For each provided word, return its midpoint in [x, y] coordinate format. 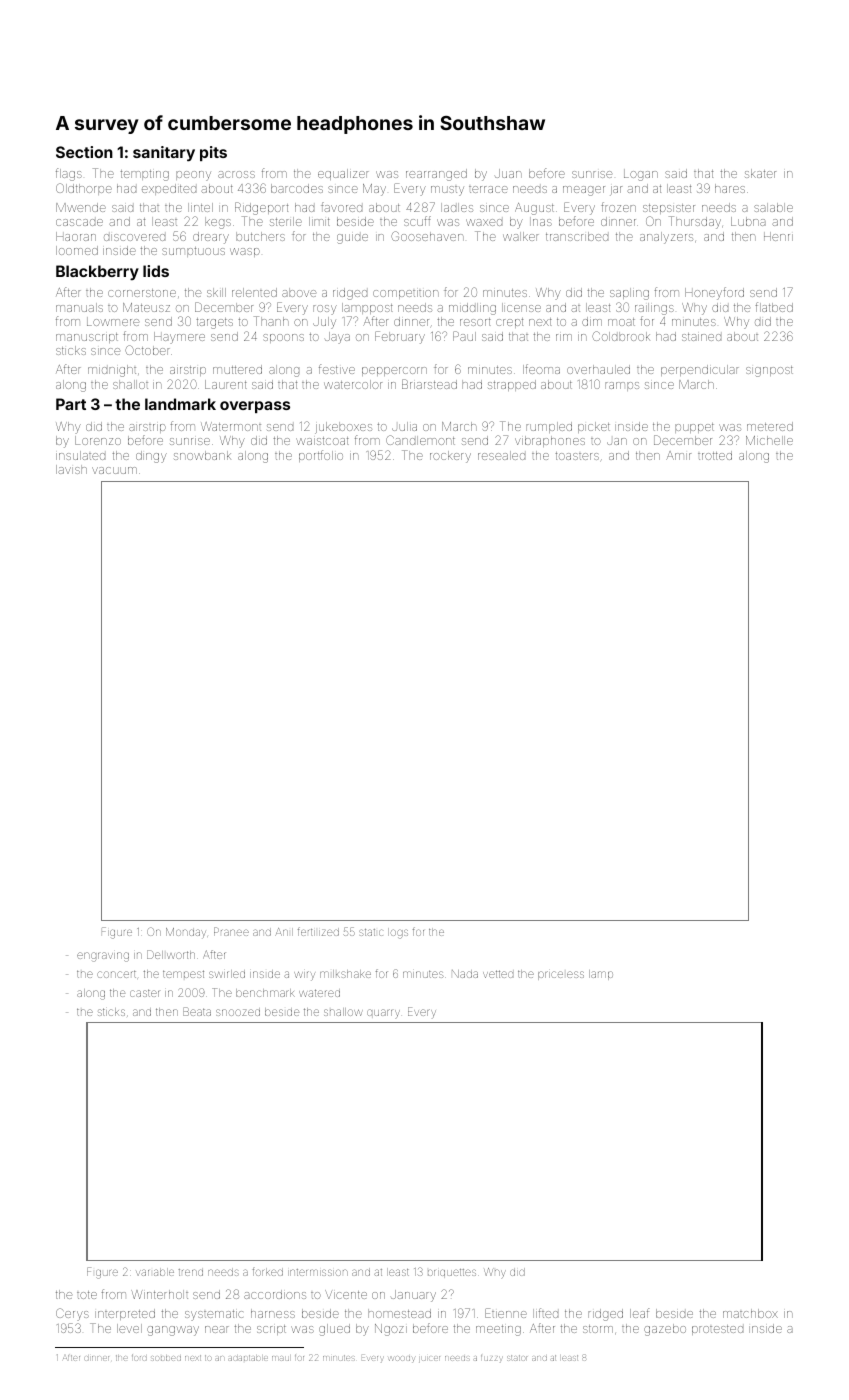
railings [654, 309]
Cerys [72, 1314]
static [371, 932]
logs [398, 933]
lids [156, 271]
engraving [103, 957]
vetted [498, 974]
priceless [561, 975]
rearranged [436, 175]
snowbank [202, 455]
